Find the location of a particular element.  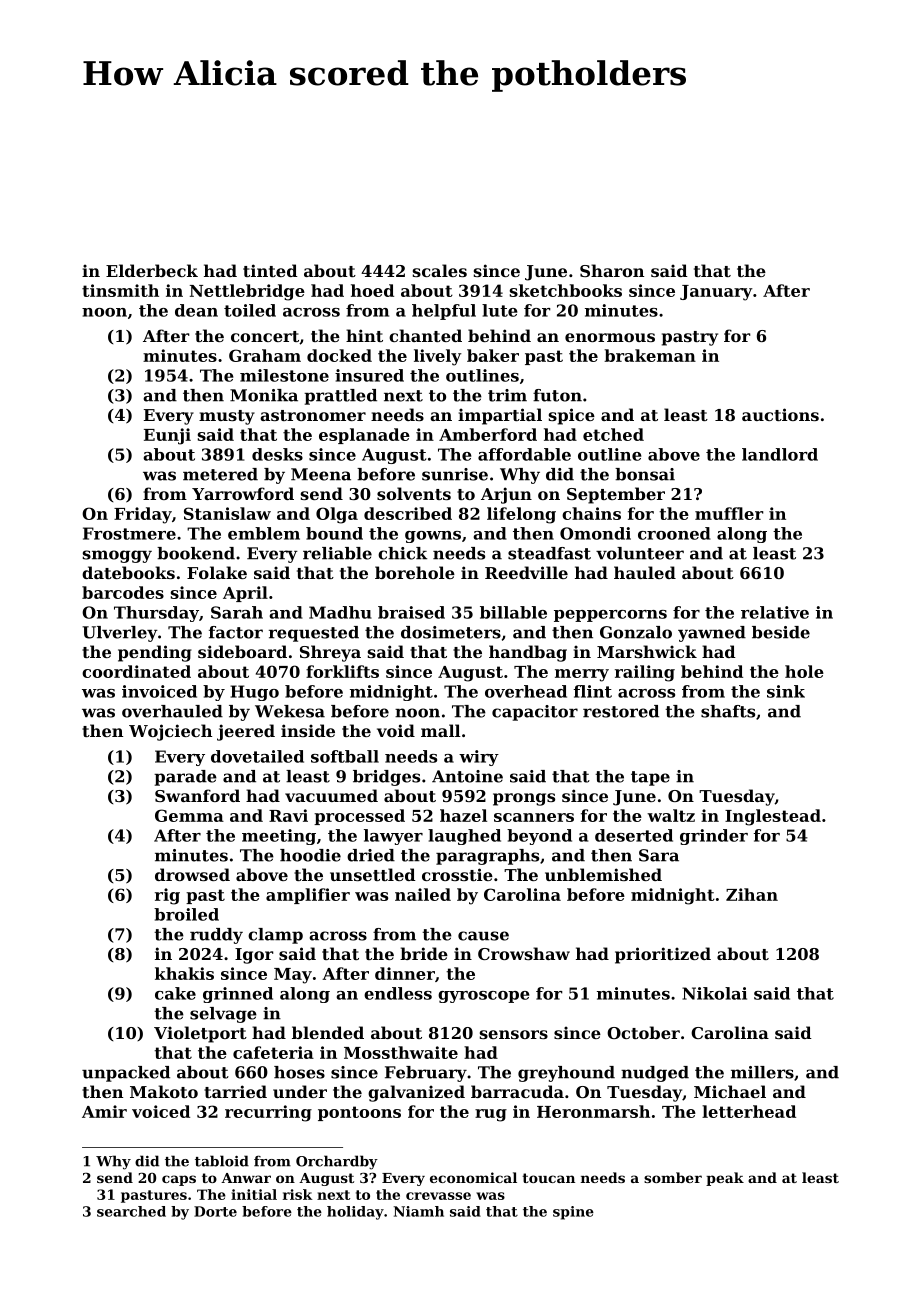

Eunji is located at coordinates (167, 436).
